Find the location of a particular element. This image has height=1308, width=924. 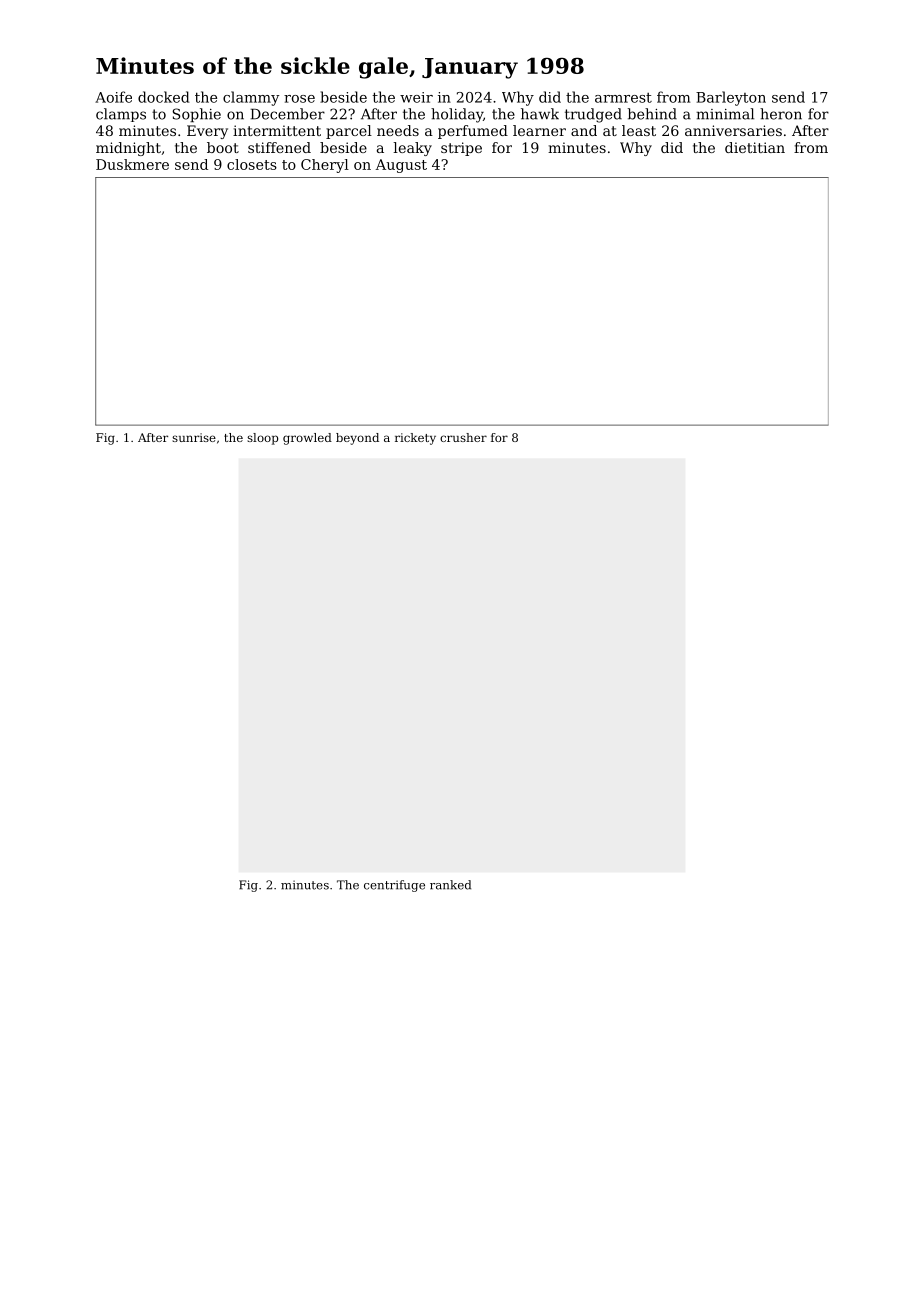

stripe is located at coordinates (461, 149).
